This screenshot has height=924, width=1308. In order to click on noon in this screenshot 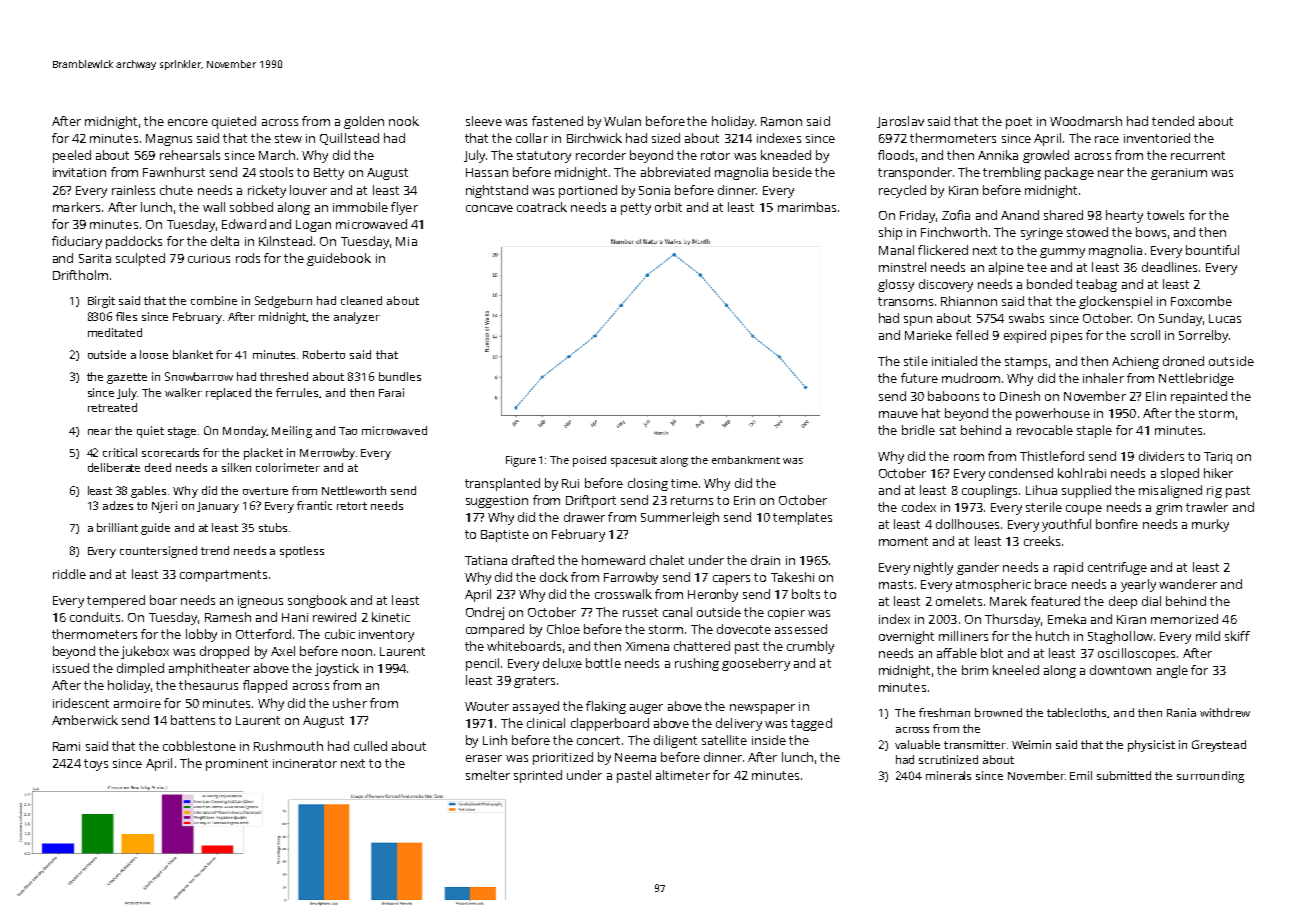, I will do `click(357, 652)`.
